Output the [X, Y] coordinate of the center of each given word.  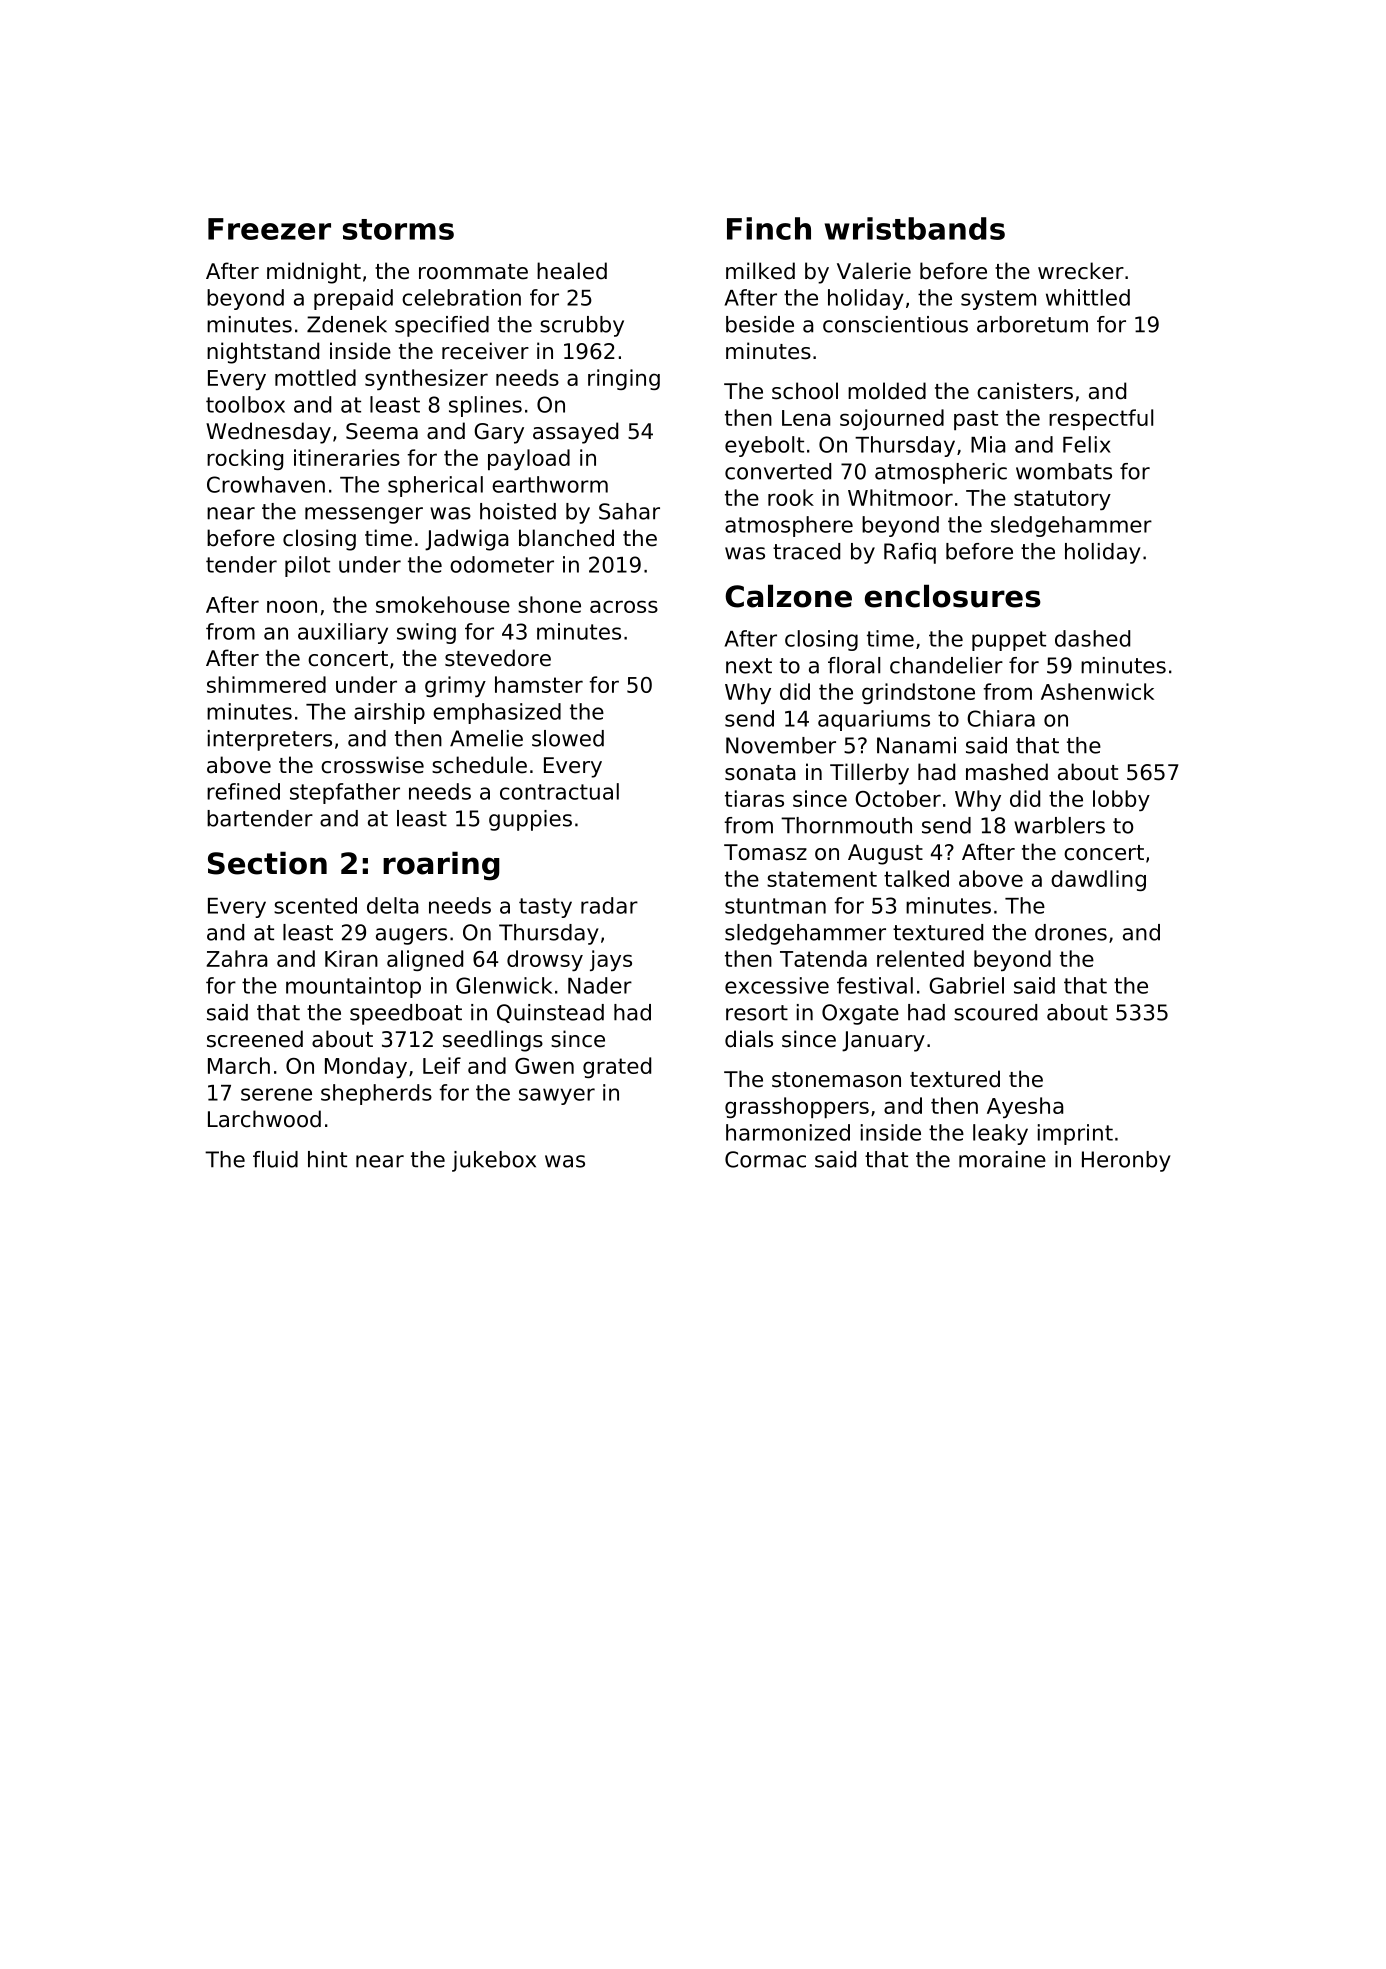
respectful [1101, 419]
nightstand [263, 353]
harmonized [788, 1132]
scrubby [582, 326]
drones [1071, 932]
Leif [442, 1065]
